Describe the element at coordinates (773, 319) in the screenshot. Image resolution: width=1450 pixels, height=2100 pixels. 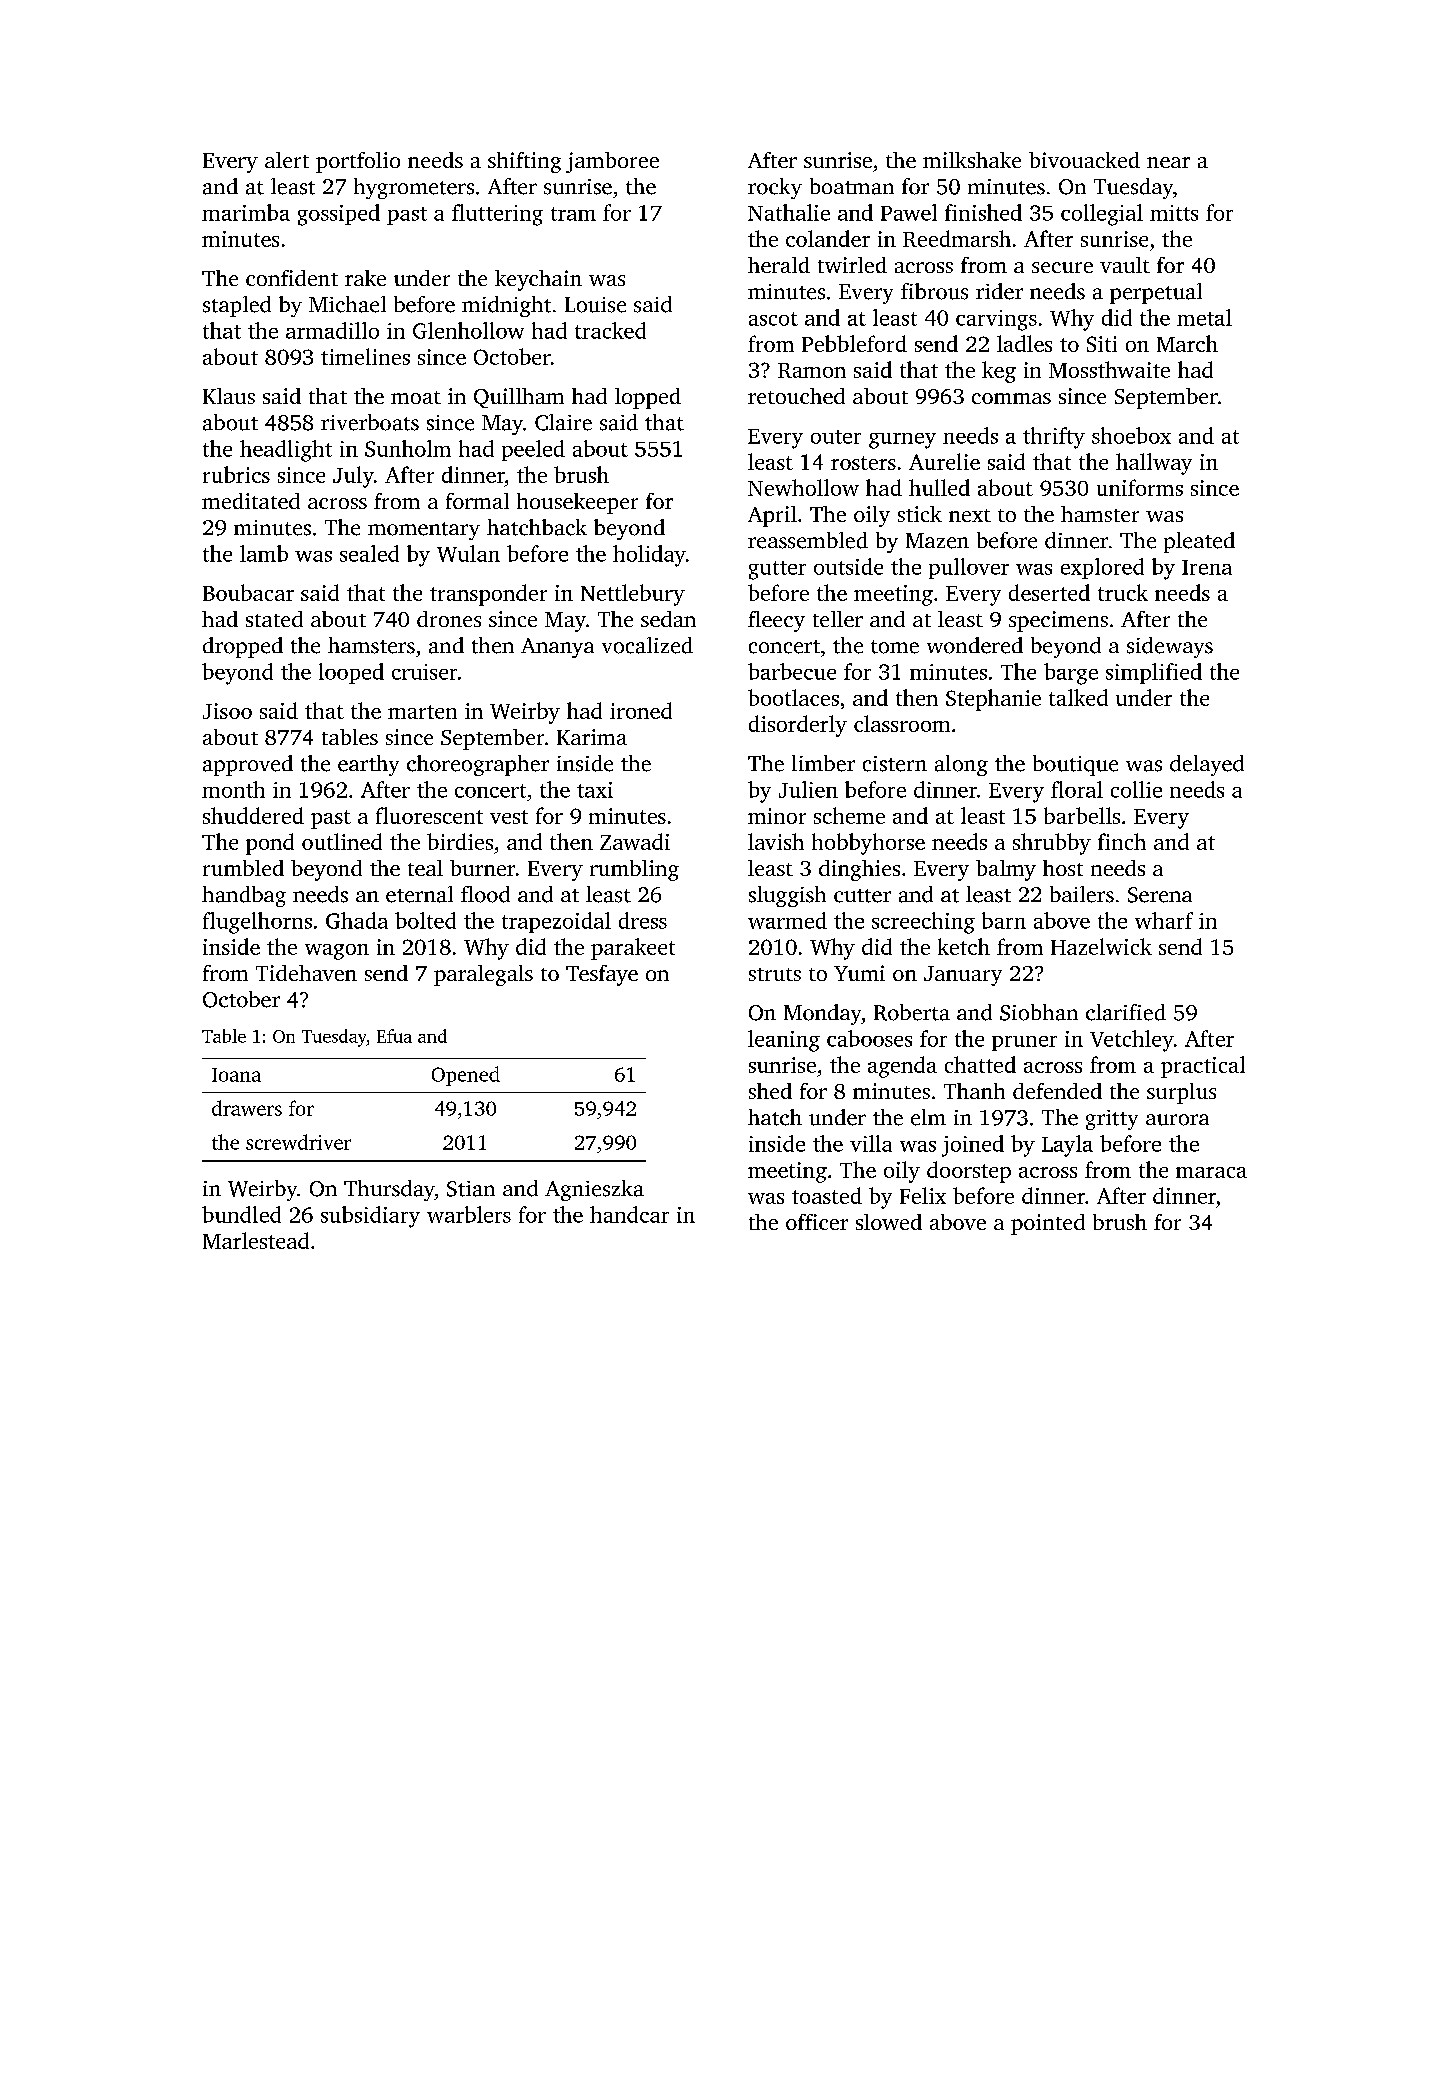
I see `ascot` at that location.
